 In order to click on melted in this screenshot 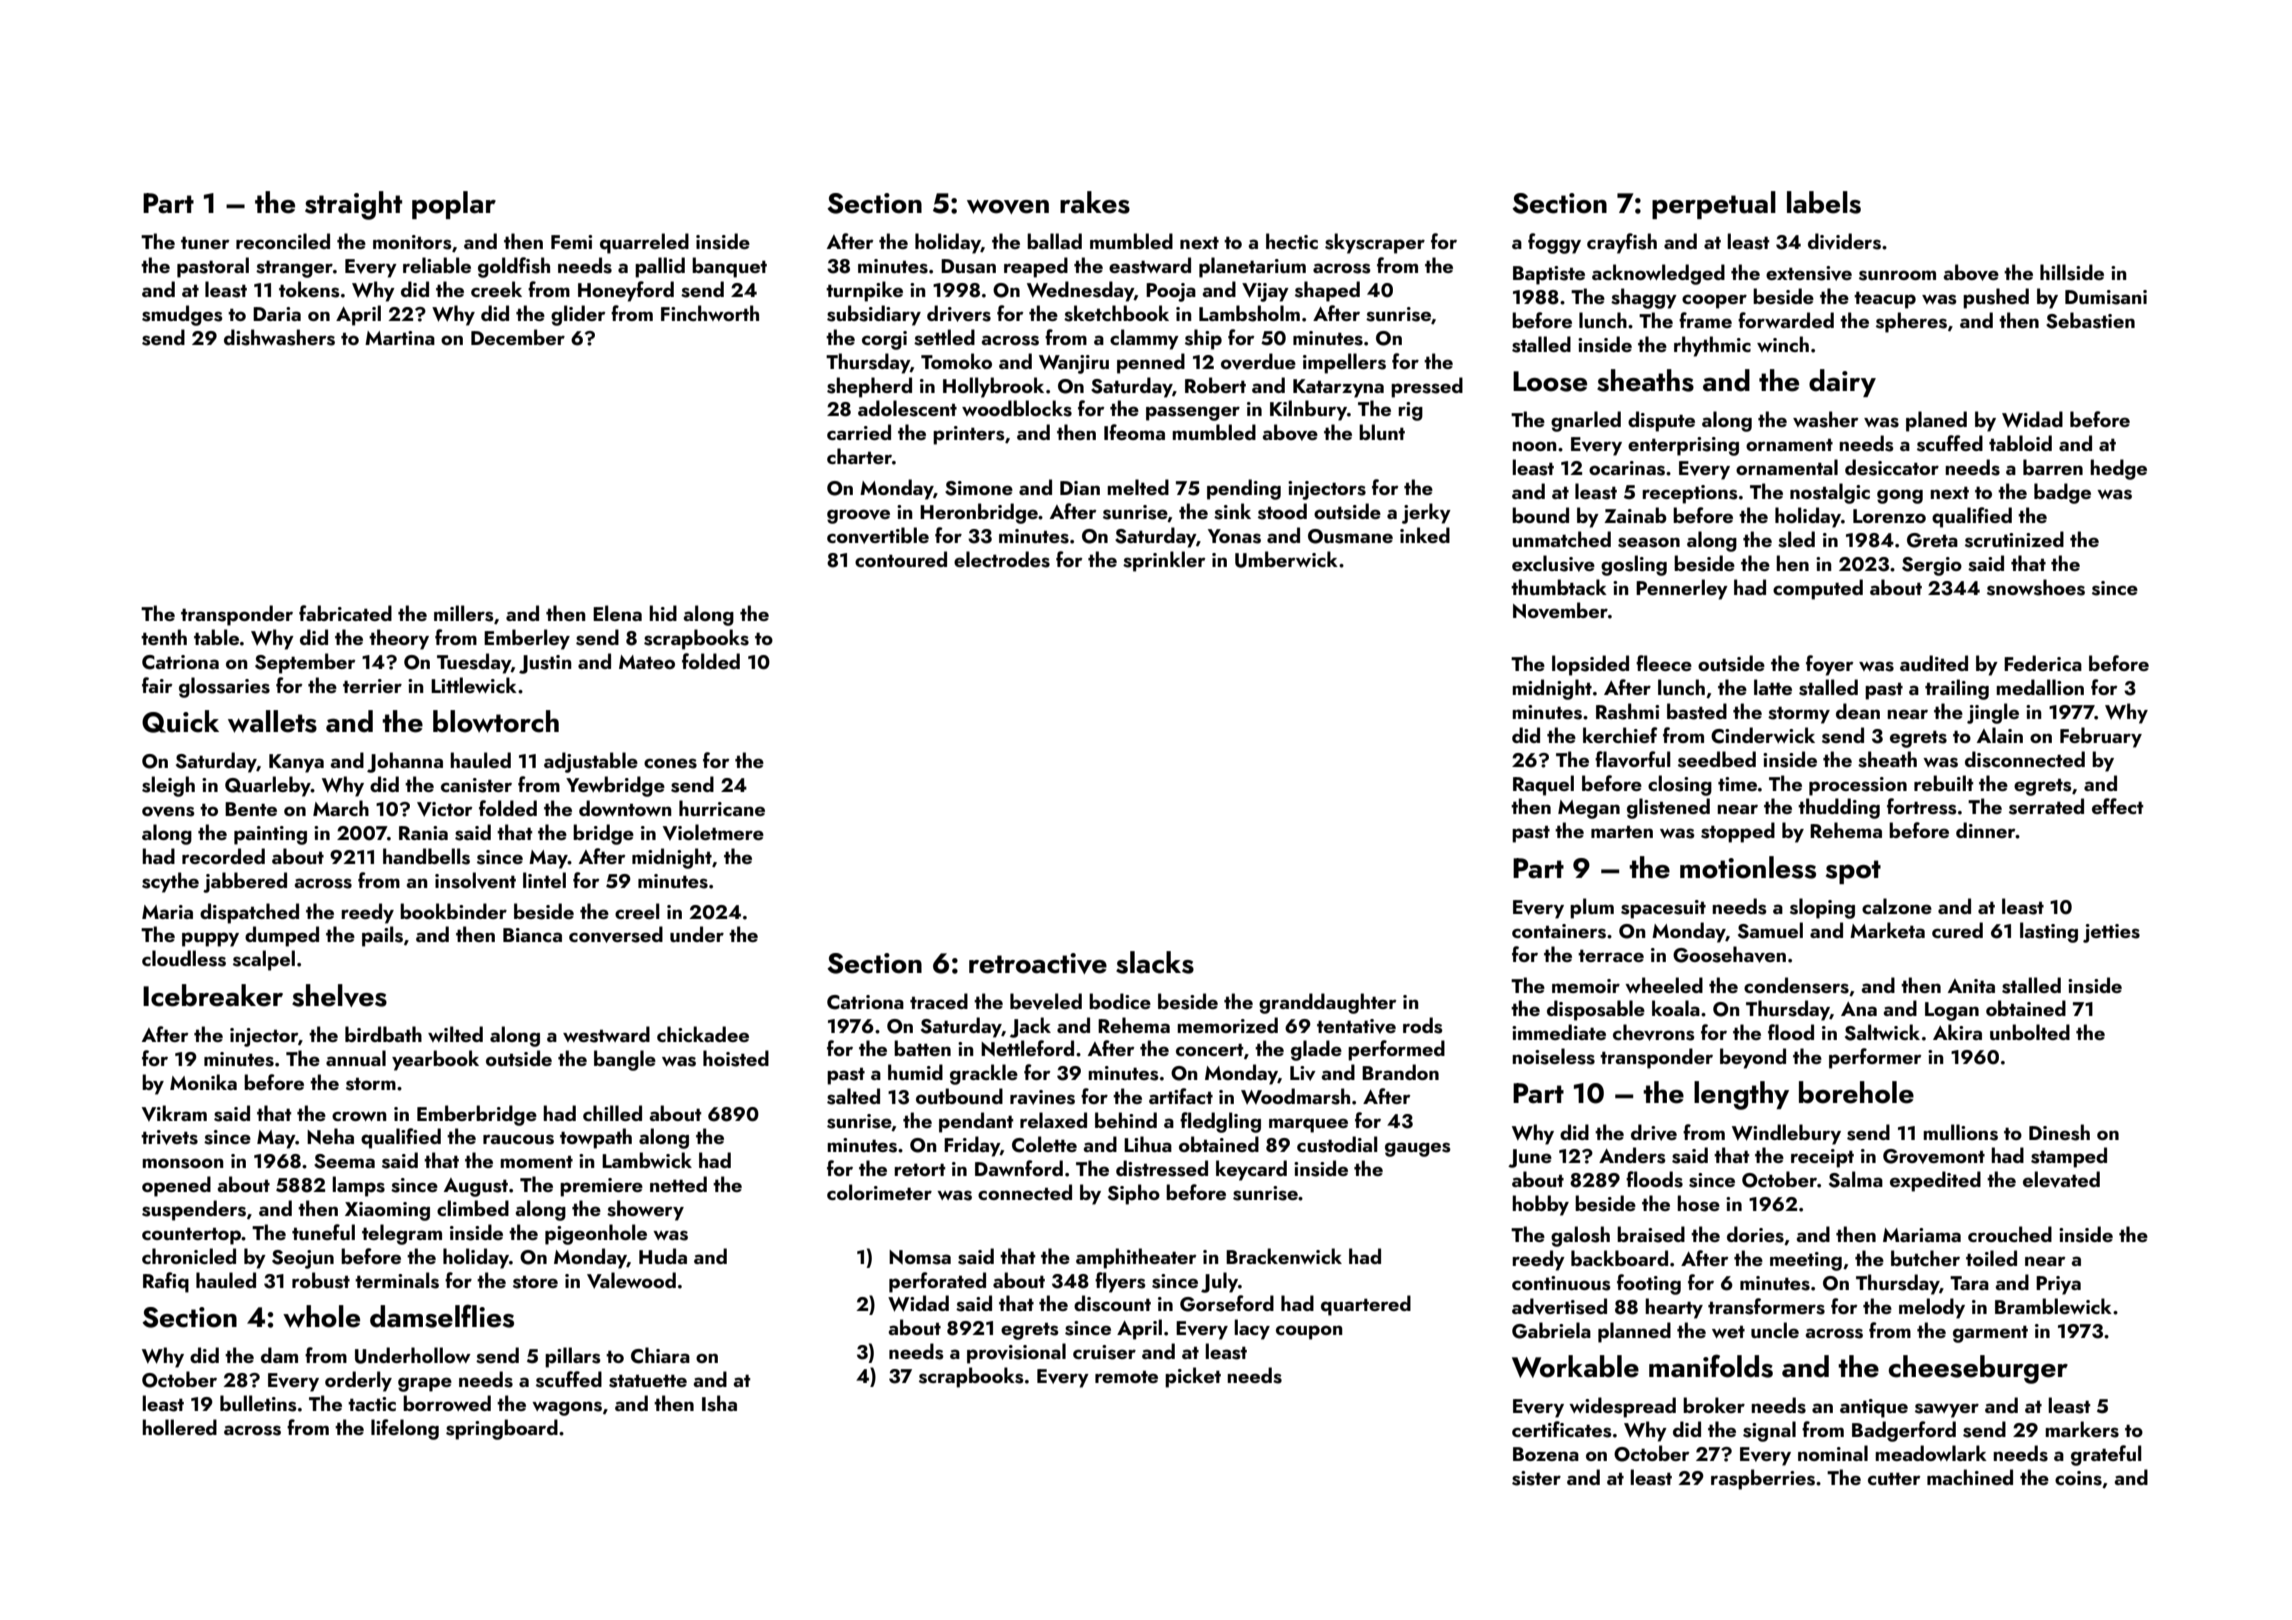, I will do `click(1138, 487)`.
